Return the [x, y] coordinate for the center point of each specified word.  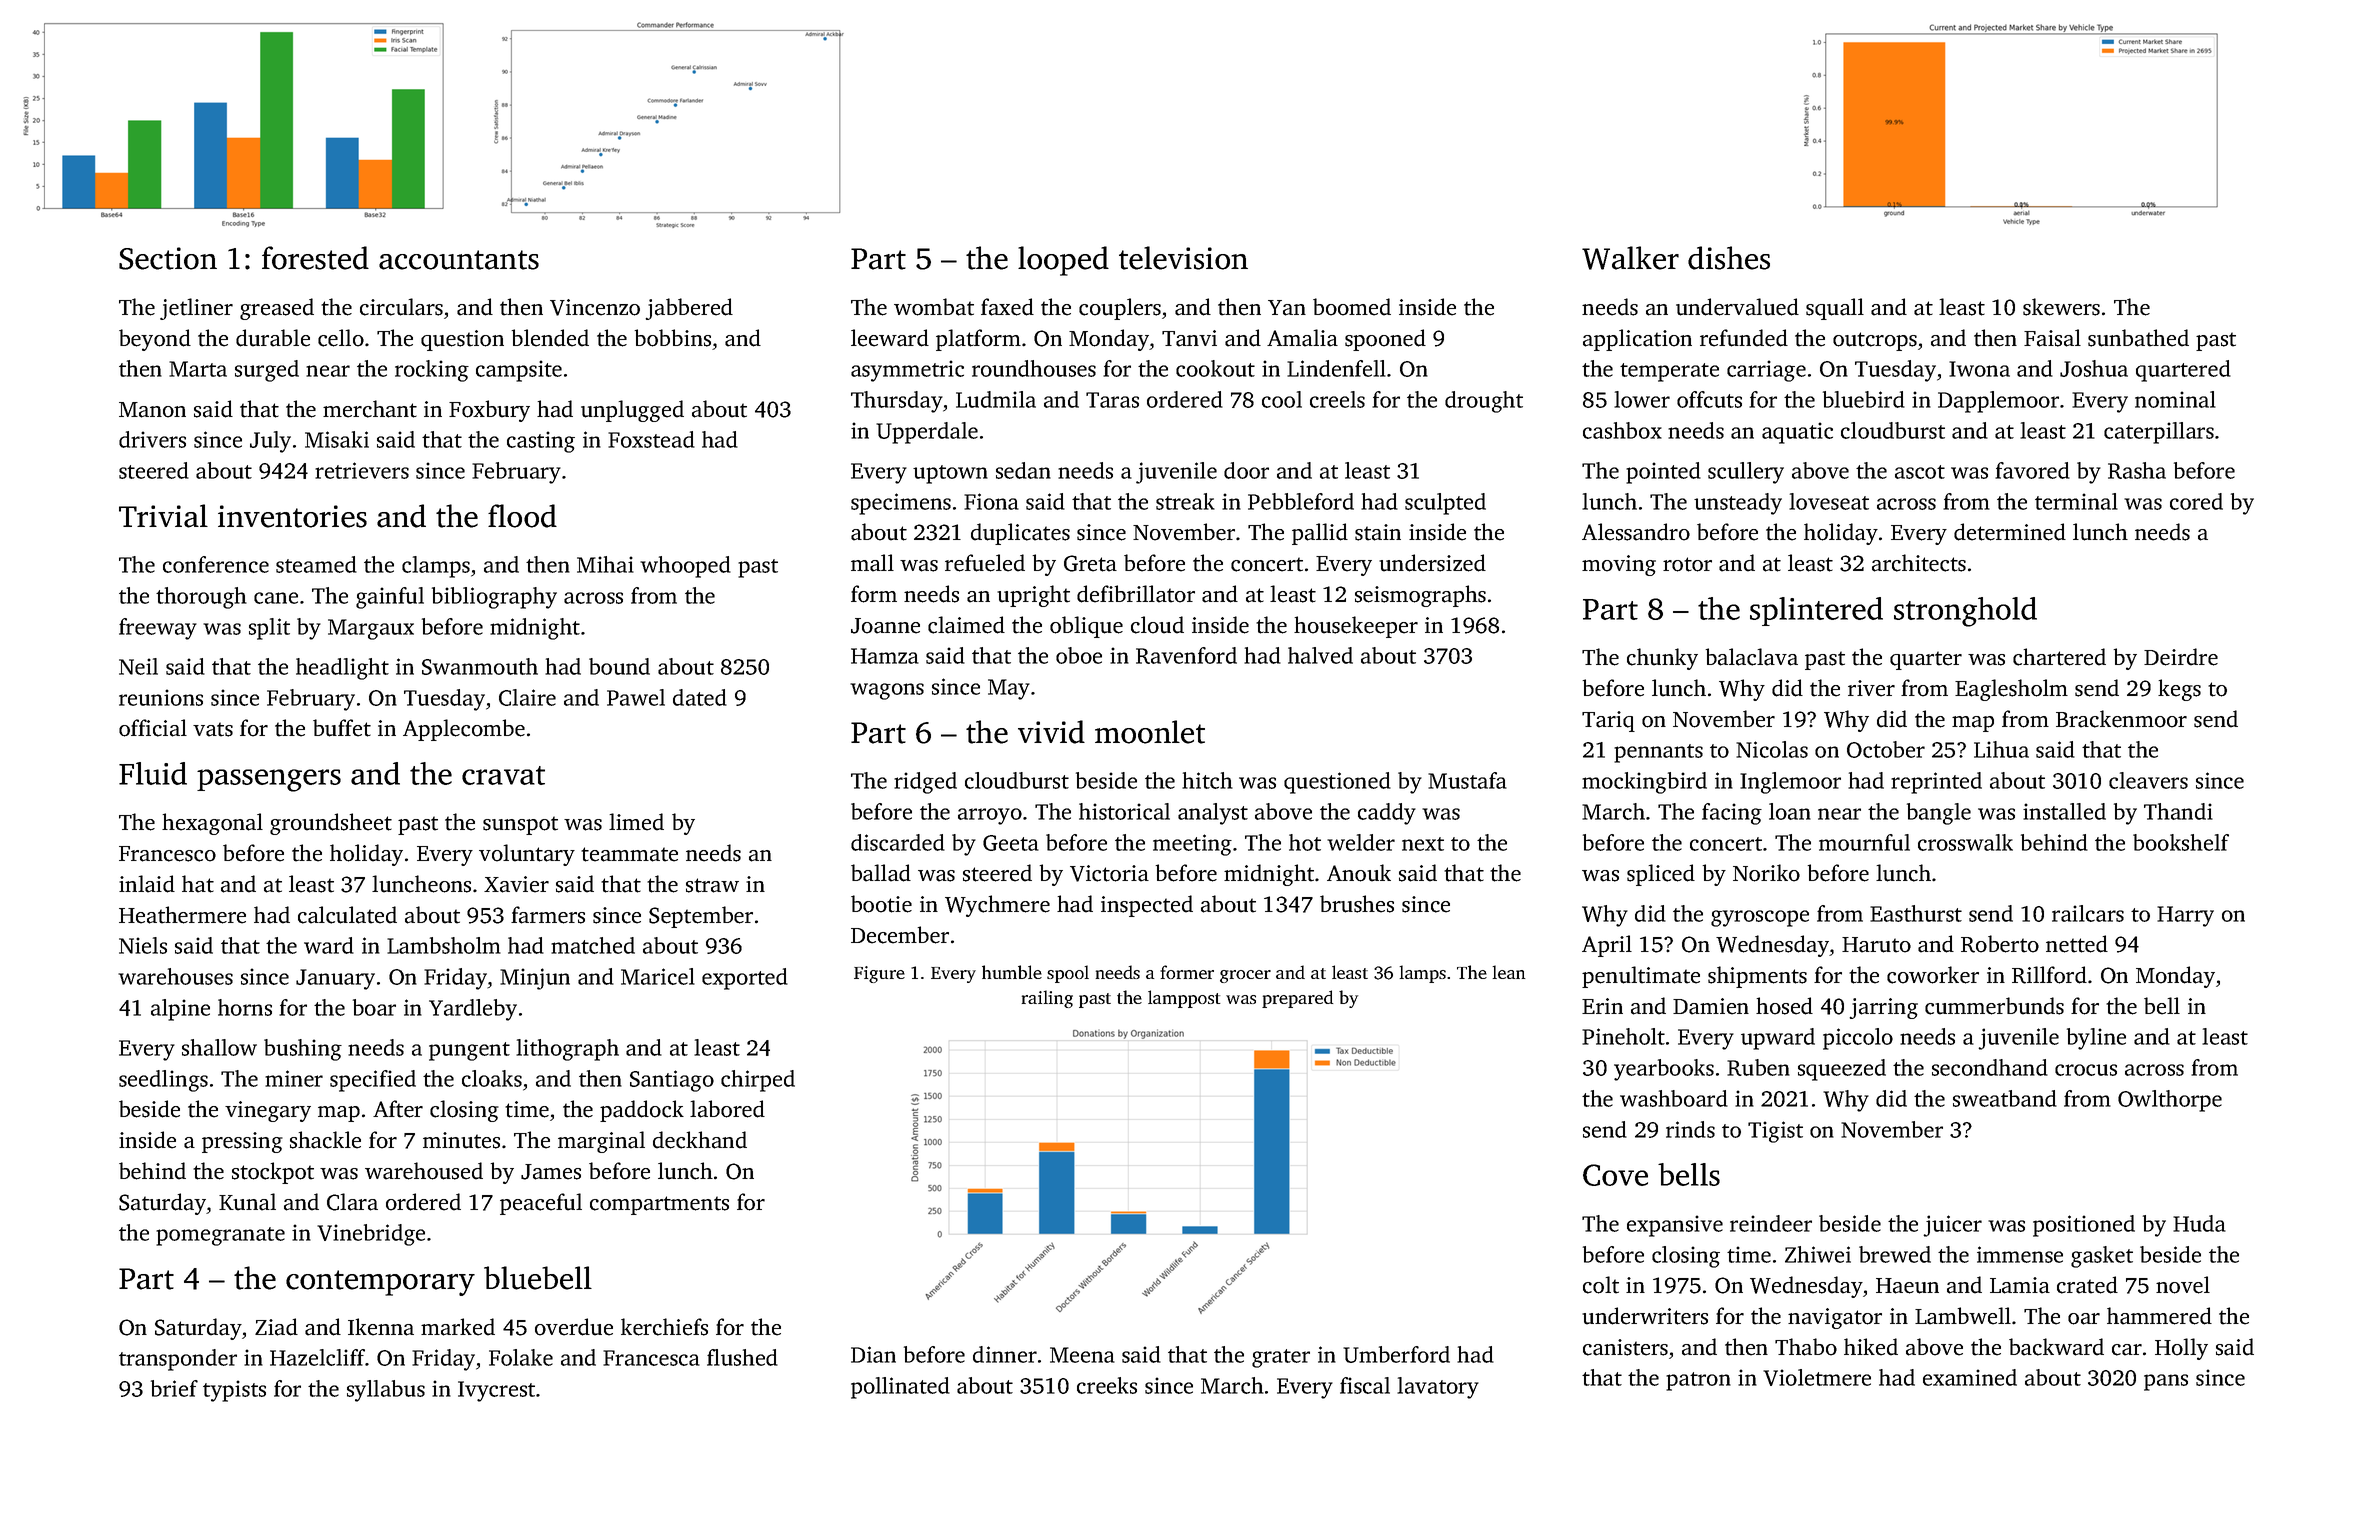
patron [1698, 1381]
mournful [1864, 842]
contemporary [380, 1283]
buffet [342, 728]
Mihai [605, 564]
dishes [1729, 258]
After [398, 1109]
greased [277, 309]
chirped [758, 1081]
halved [1320, 655]
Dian [873, 1354]
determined [2010, 532]
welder [1361, 842]
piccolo [1858, 1039]
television [1183, 258]
